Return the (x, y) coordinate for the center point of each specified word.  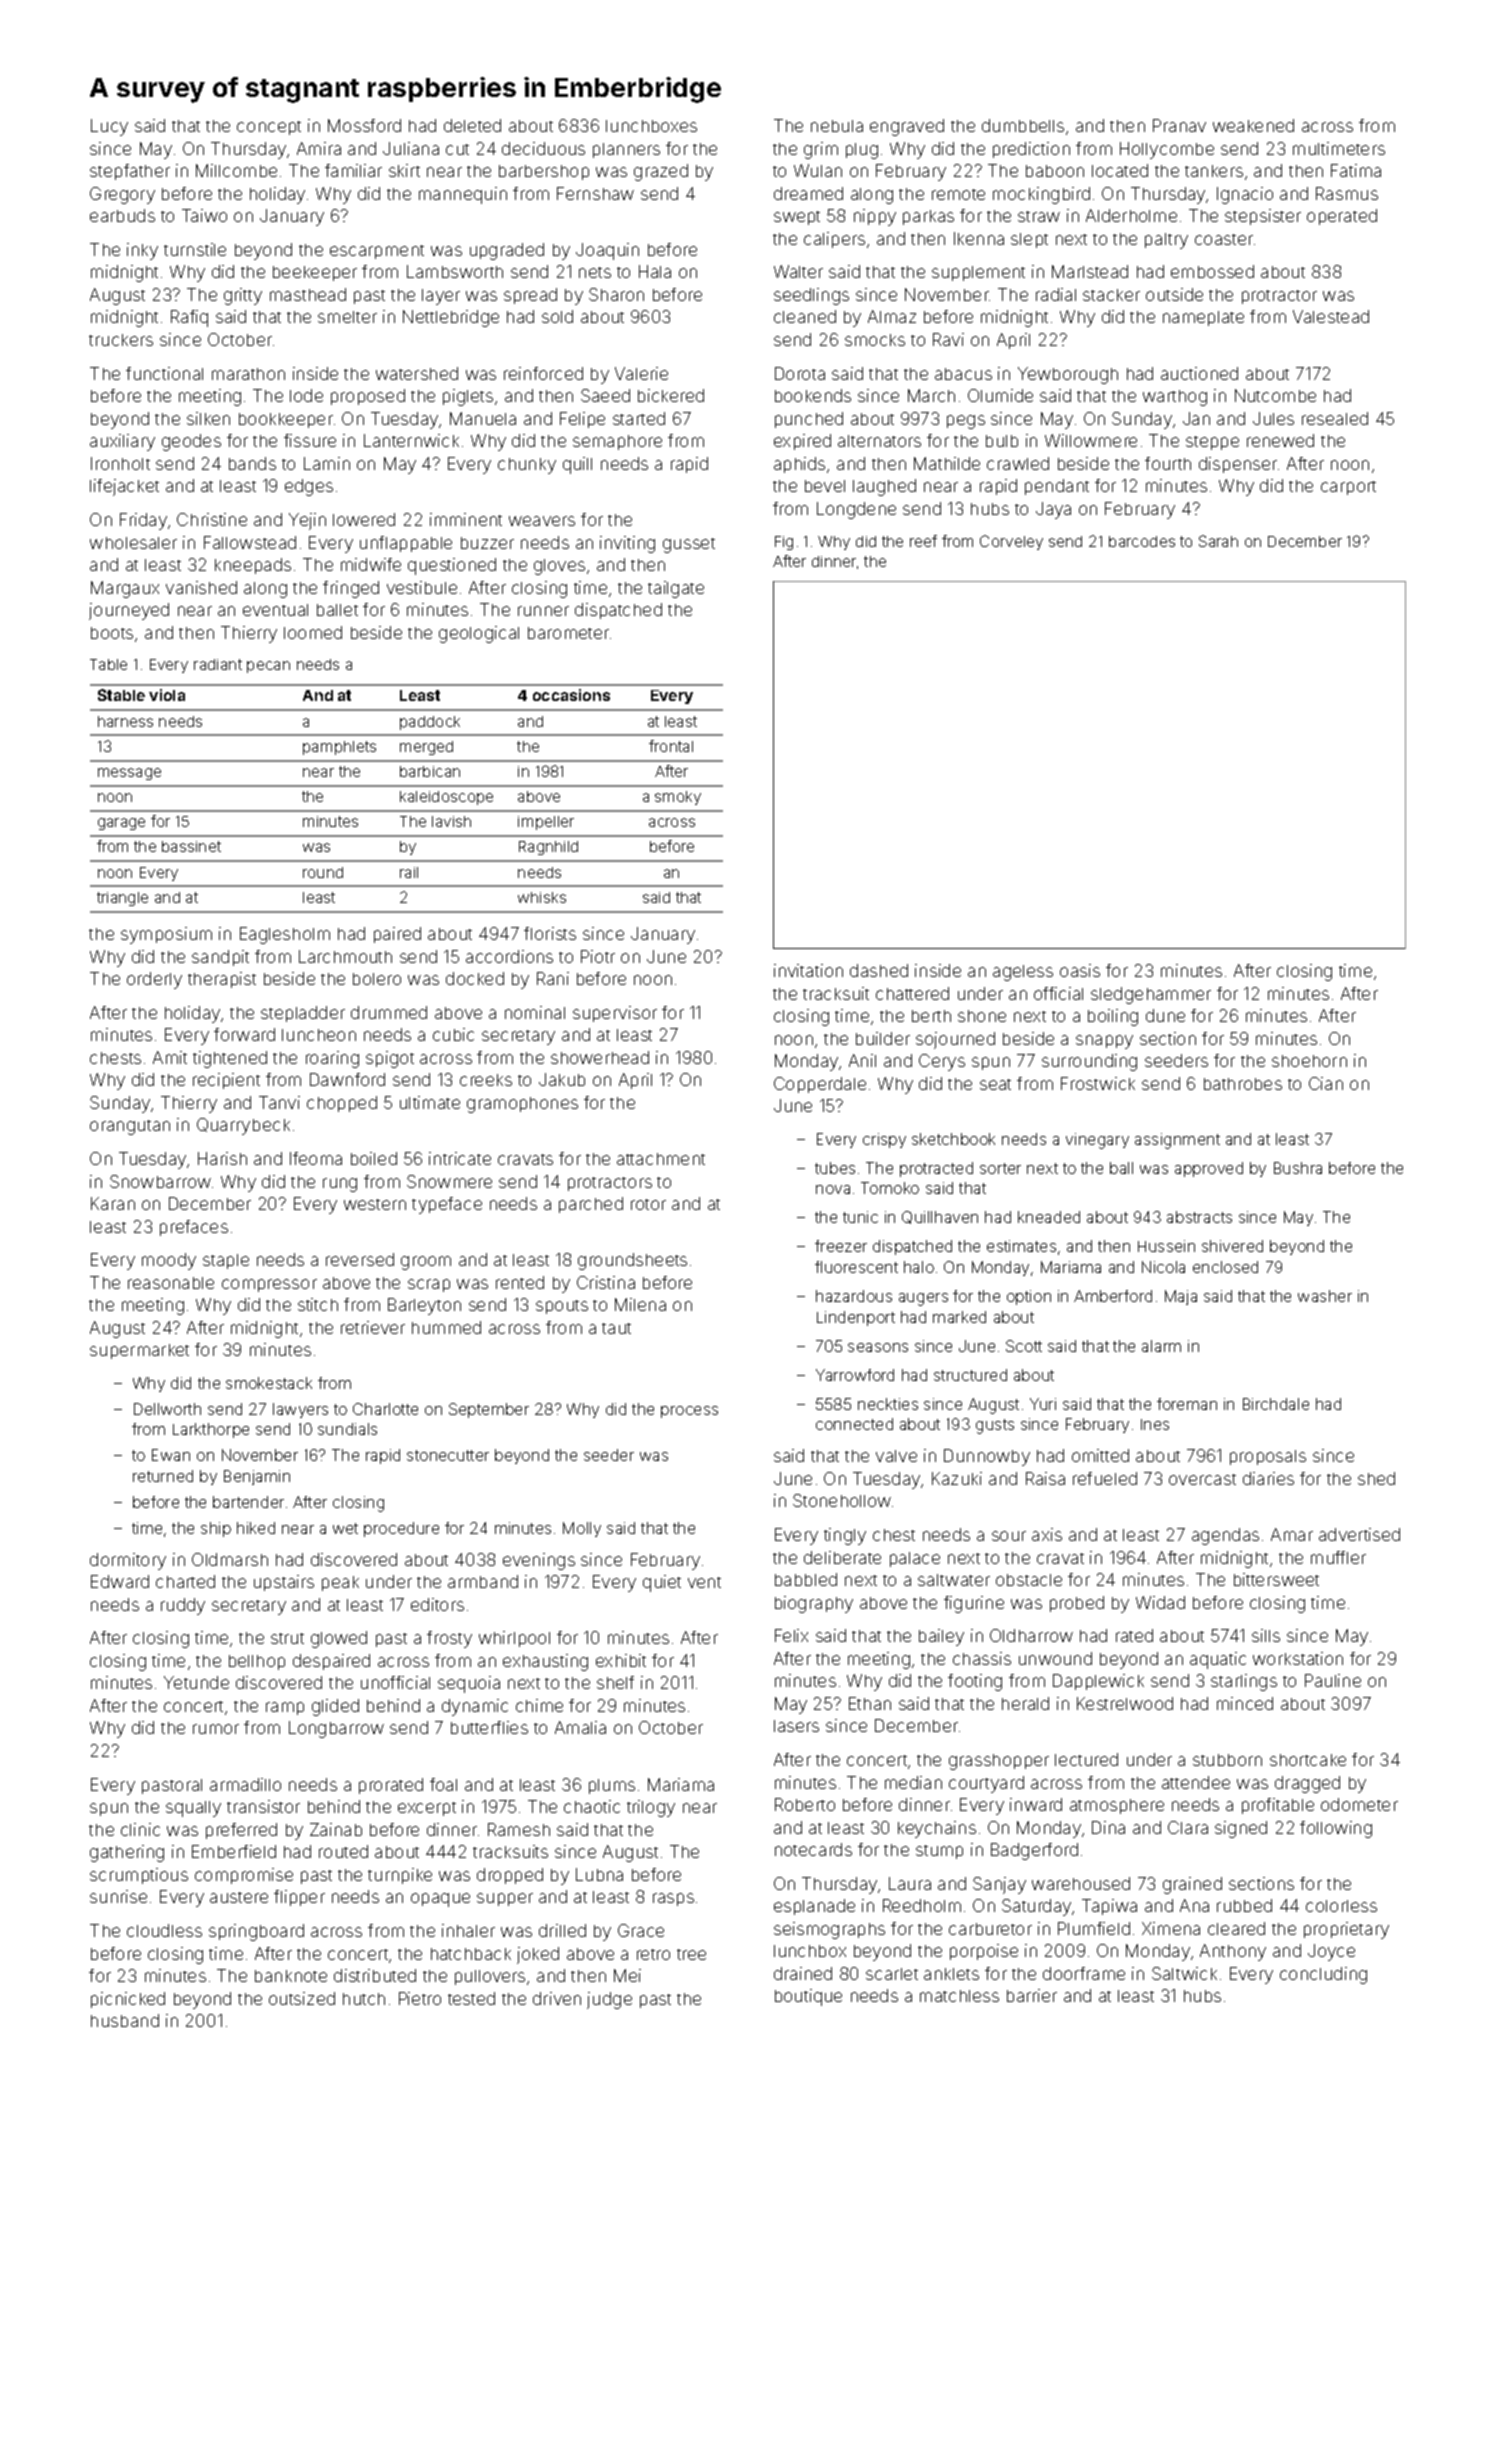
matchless (959, 1996)
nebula (837, 126)
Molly (582, 1529)
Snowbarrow (160, 1181)
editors (437, 1604)
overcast (1202, 1479)
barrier (1032, 1995)
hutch (364, 1999)
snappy (1104, 1042)
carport (1348, 488)
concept (269, 128)
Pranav (1179, 125)
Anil (862, 1060)
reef (923, 541)
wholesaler (133, 543)
